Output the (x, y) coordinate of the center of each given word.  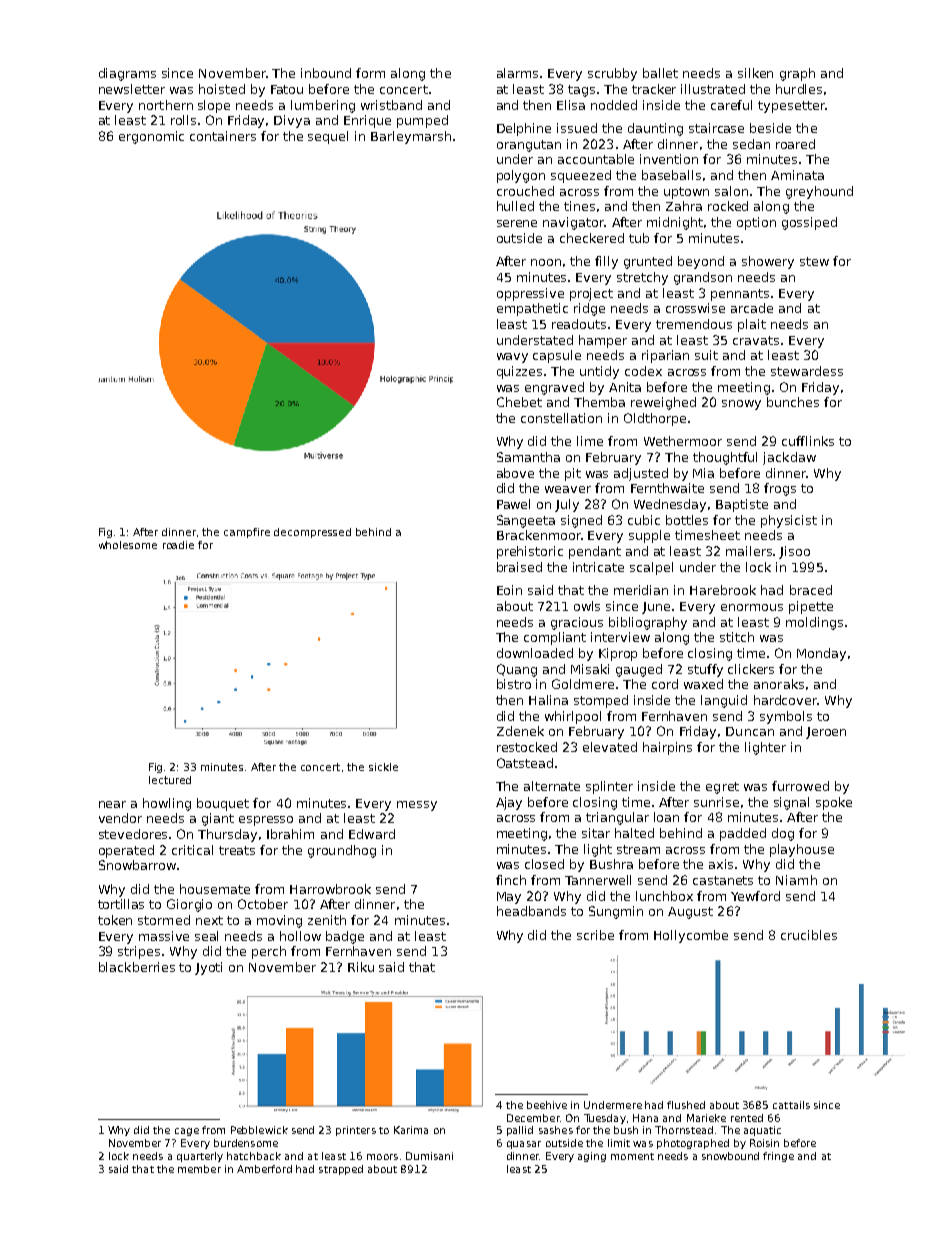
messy (417, 806)
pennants (740, 295)
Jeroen (826, 733)
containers (223, 136)
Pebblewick (259, 1130)
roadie (178, 545)
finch (511, 880)
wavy (512, 358)
